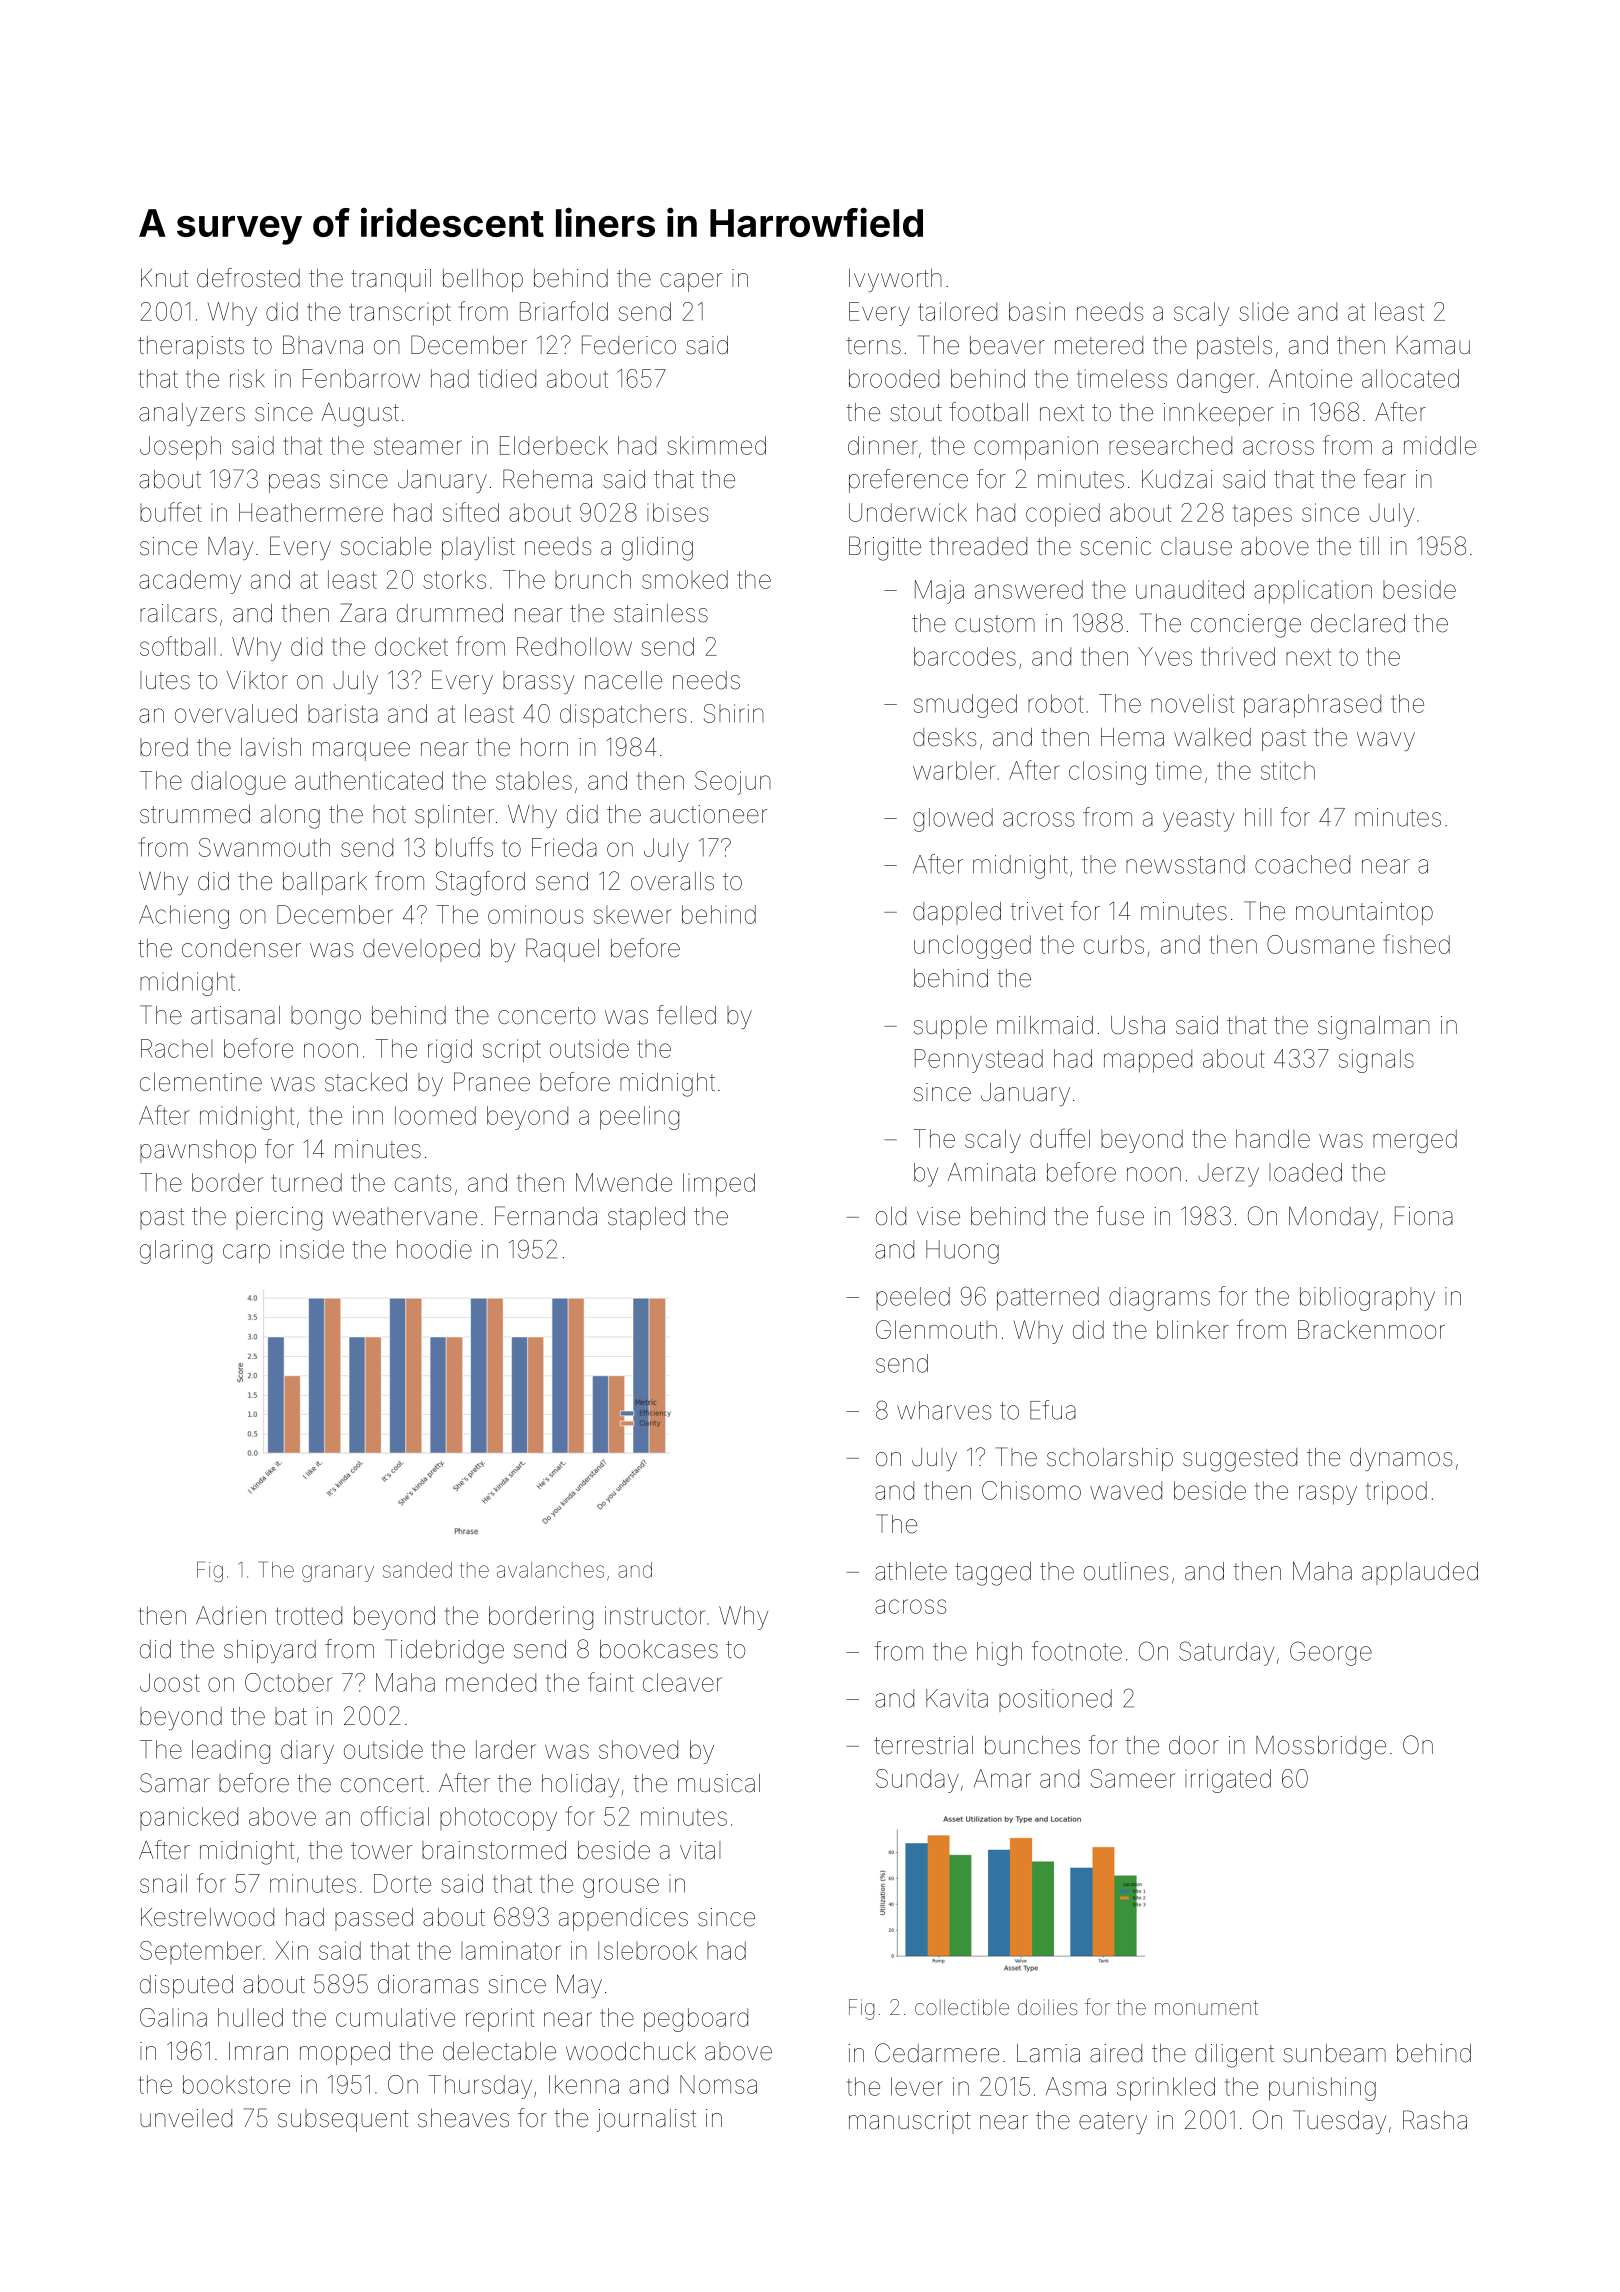 The height and width of the screenshot is (2292, 1620). I want to click on caper, so click(691, 282).
